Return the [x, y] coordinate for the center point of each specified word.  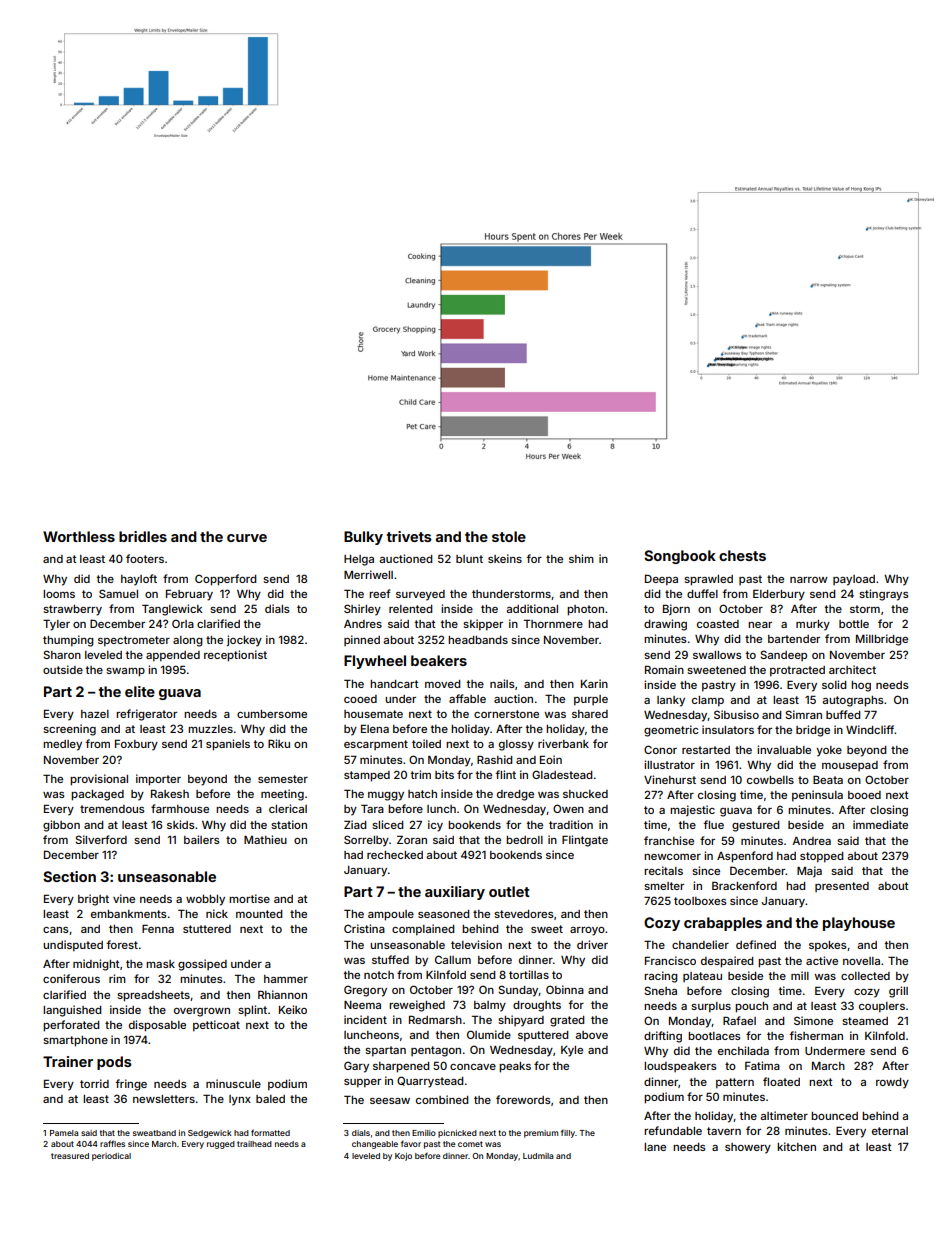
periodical [111, 1157]
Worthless [79, 536]
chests [742, 555]
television [476, 944]
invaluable [784, 749]
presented [842, 887]
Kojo [403, 1157]
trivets [409, 536]
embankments [129, 914]
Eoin [551, 759]
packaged [97, 795]
